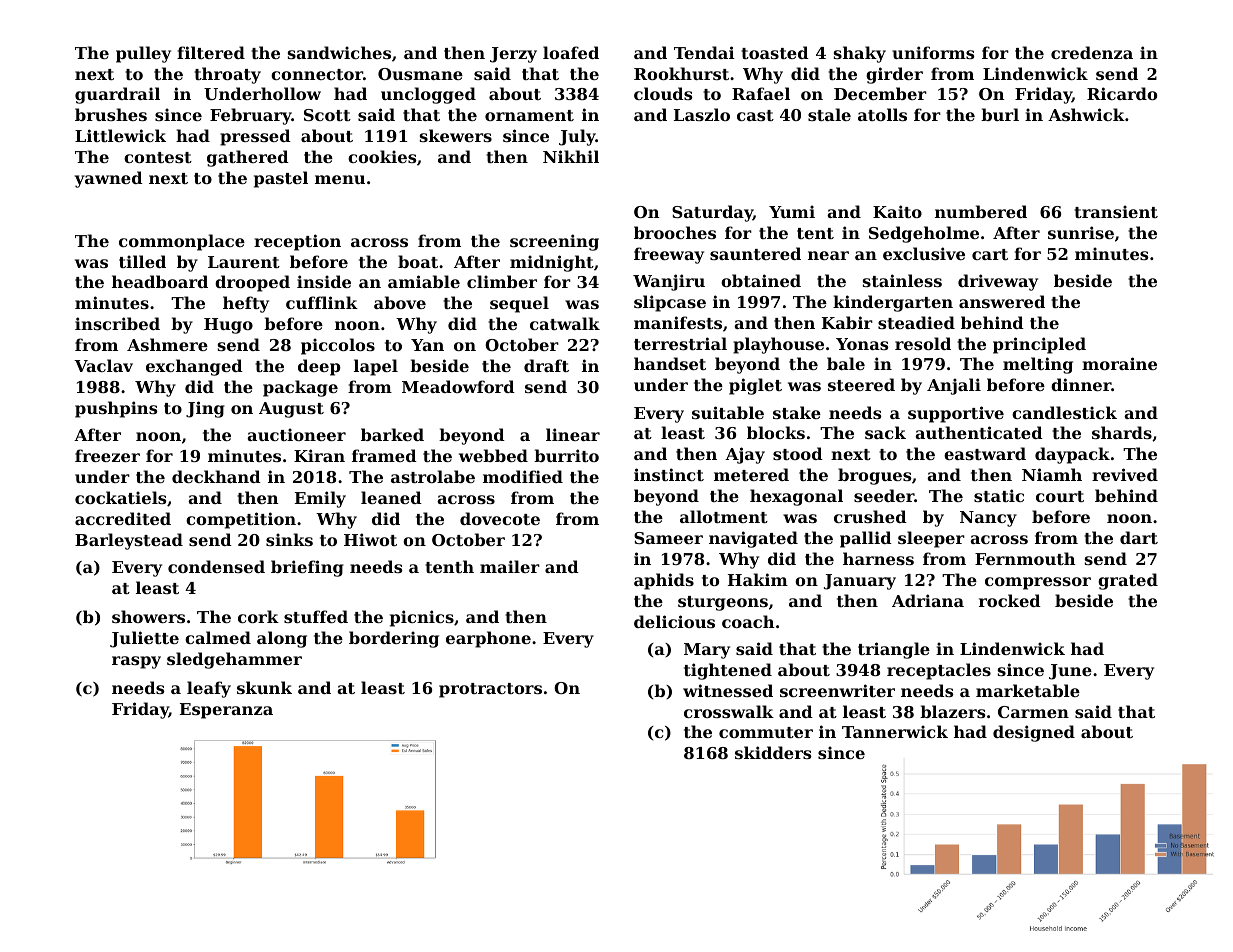  What do you see at coordinates (1060, 496) in the screenshot?
I see `court` at bounding box center [1060, 496].
